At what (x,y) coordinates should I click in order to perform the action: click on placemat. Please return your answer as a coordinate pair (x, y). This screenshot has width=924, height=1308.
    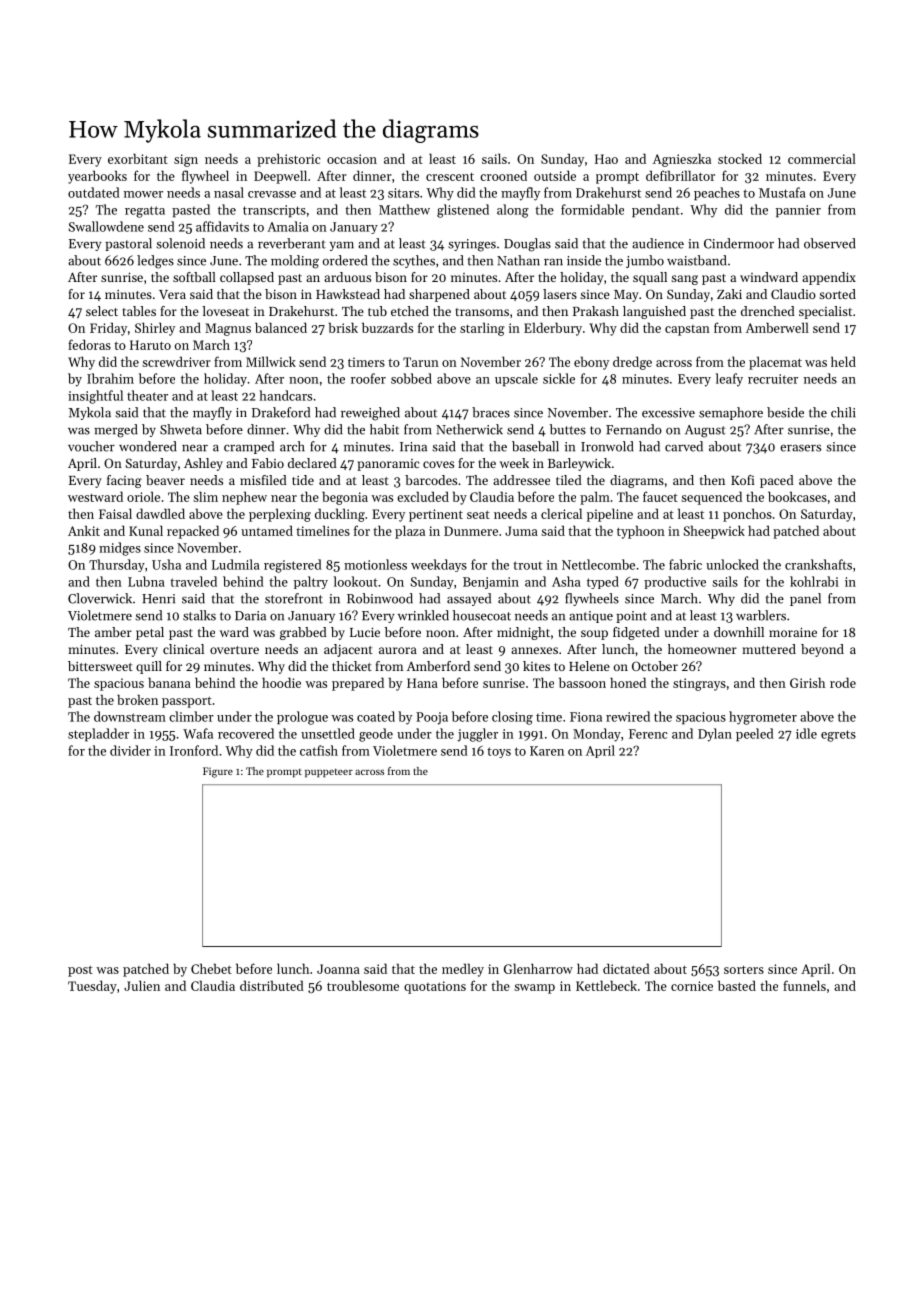
    Looking at the image, I should click on (775, 363).
